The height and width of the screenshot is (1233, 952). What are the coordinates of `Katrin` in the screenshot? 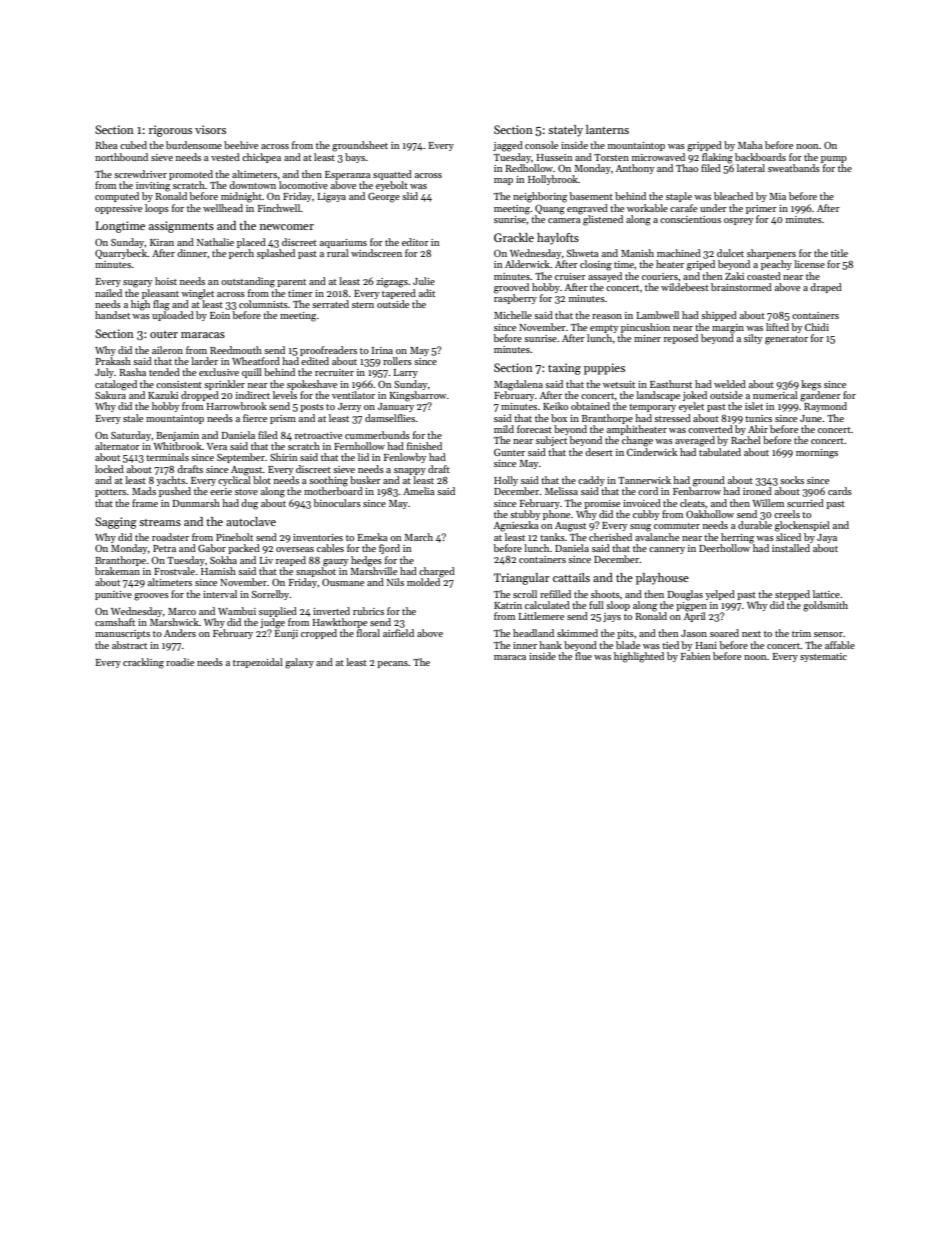 It's located at (508, 605).
